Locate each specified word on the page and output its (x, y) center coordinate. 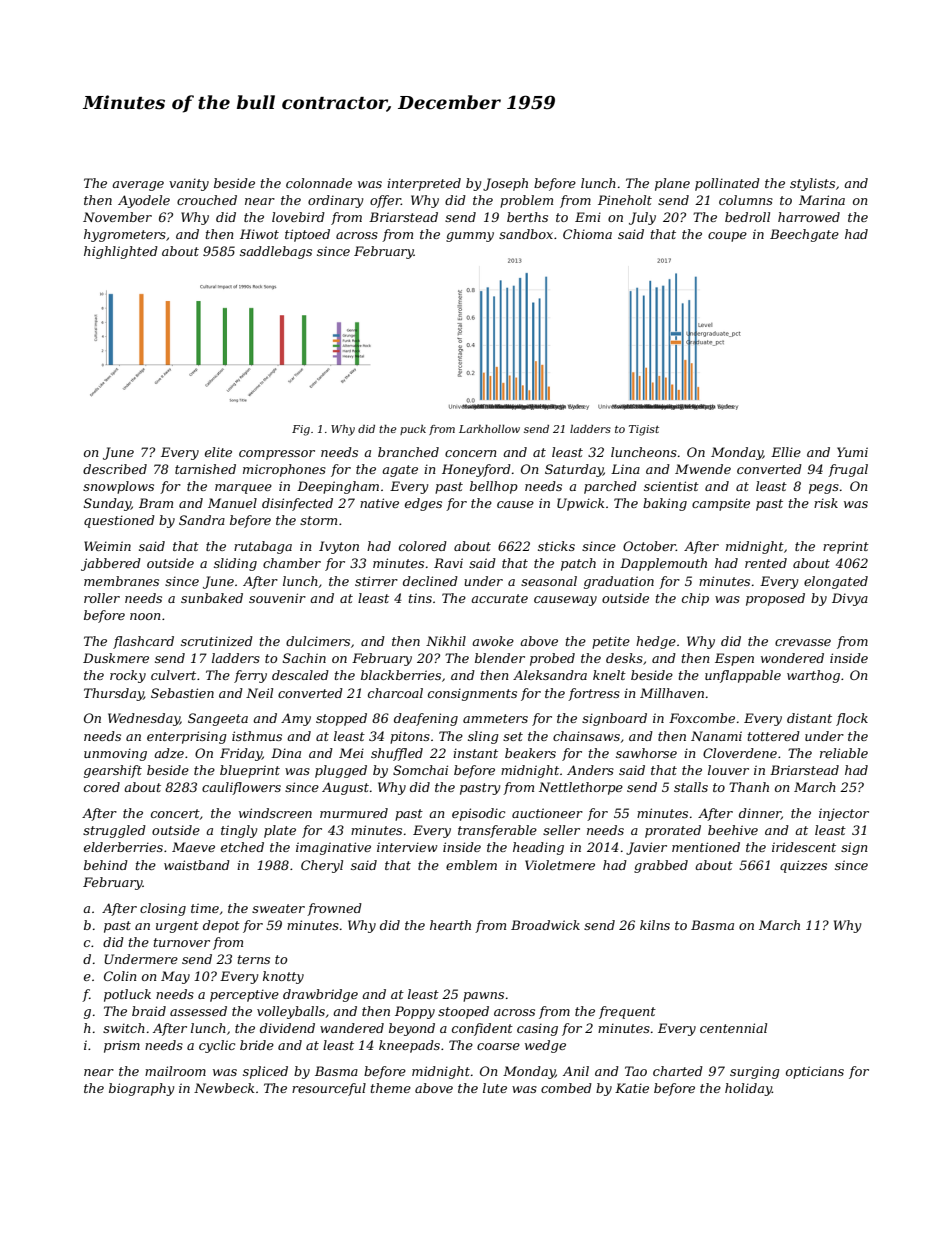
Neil (259, 693)
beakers (530, 753)
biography (142, 1089)
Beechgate (804, 235)
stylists (812, 184)
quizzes (803, 866)
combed (566, 1088)
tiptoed (307, 235)
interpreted (424, 184)
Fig (301, 430)
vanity (189, 184)
